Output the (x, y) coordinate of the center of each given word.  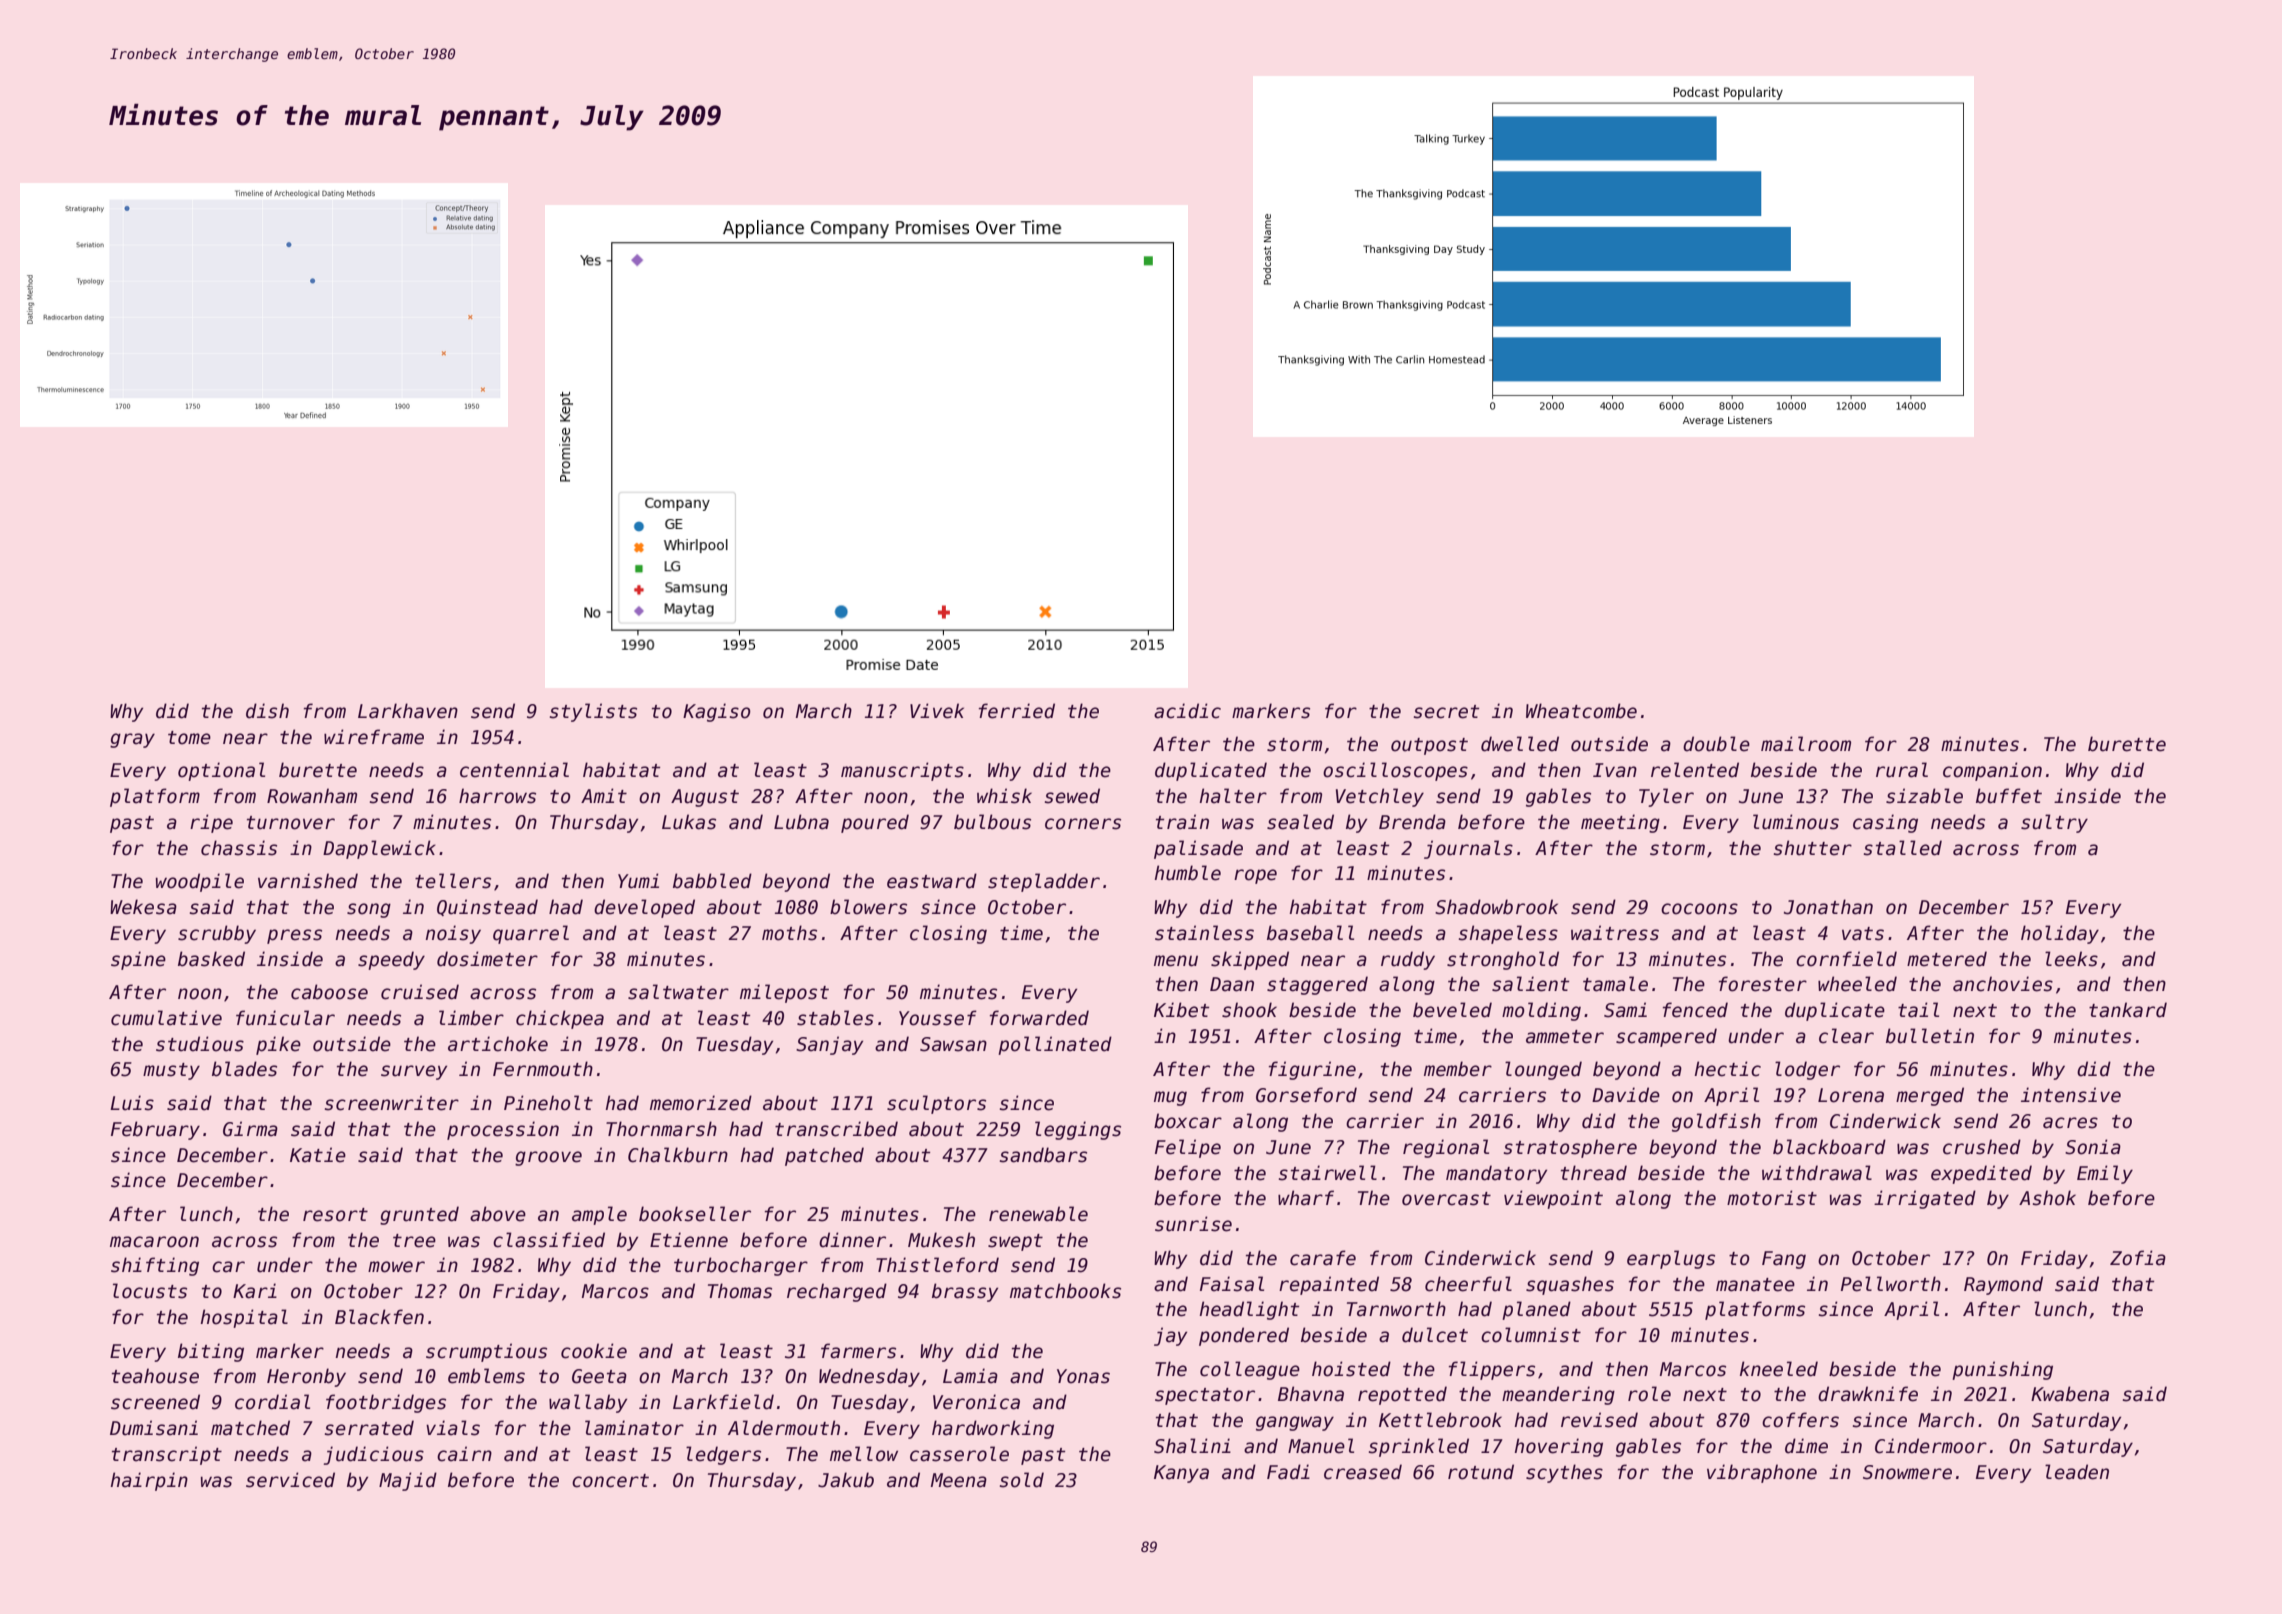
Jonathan (1828, 907)
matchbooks (1065, 1291)
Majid (408, 1481)
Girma (250, 1129)
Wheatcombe (1581, 711)
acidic (1187, 711)
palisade (1198, 849)
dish (267, 711)
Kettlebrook (1440, 1420)
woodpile (200, 882)
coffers (1800, 1420)
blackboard (1829, 1147)
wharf (1306, 1198)
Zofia (2138, 1258)
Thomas (740, 1291)
